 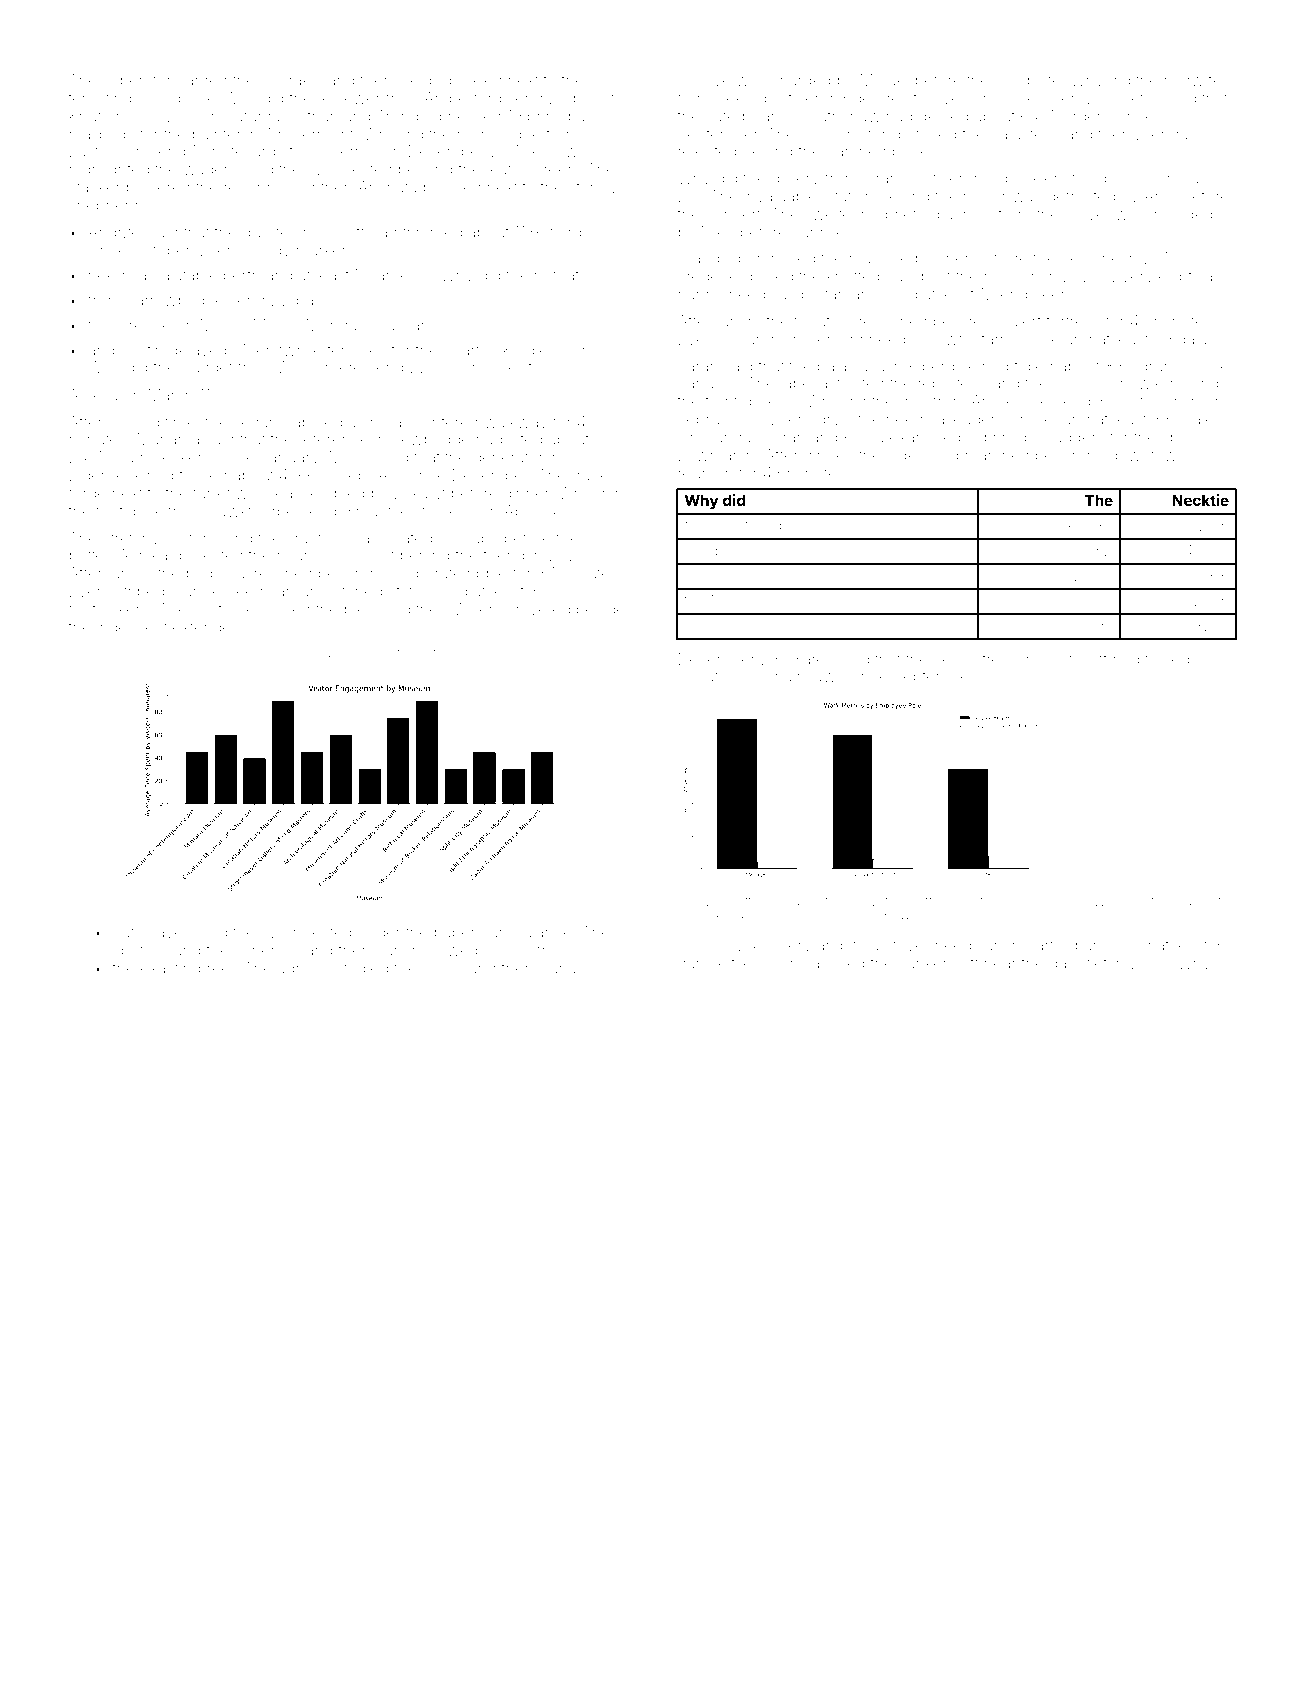 What do you see at coordinates (220, 968) in the screenshot?
I see `reel` at bounding box center [220, 968].
